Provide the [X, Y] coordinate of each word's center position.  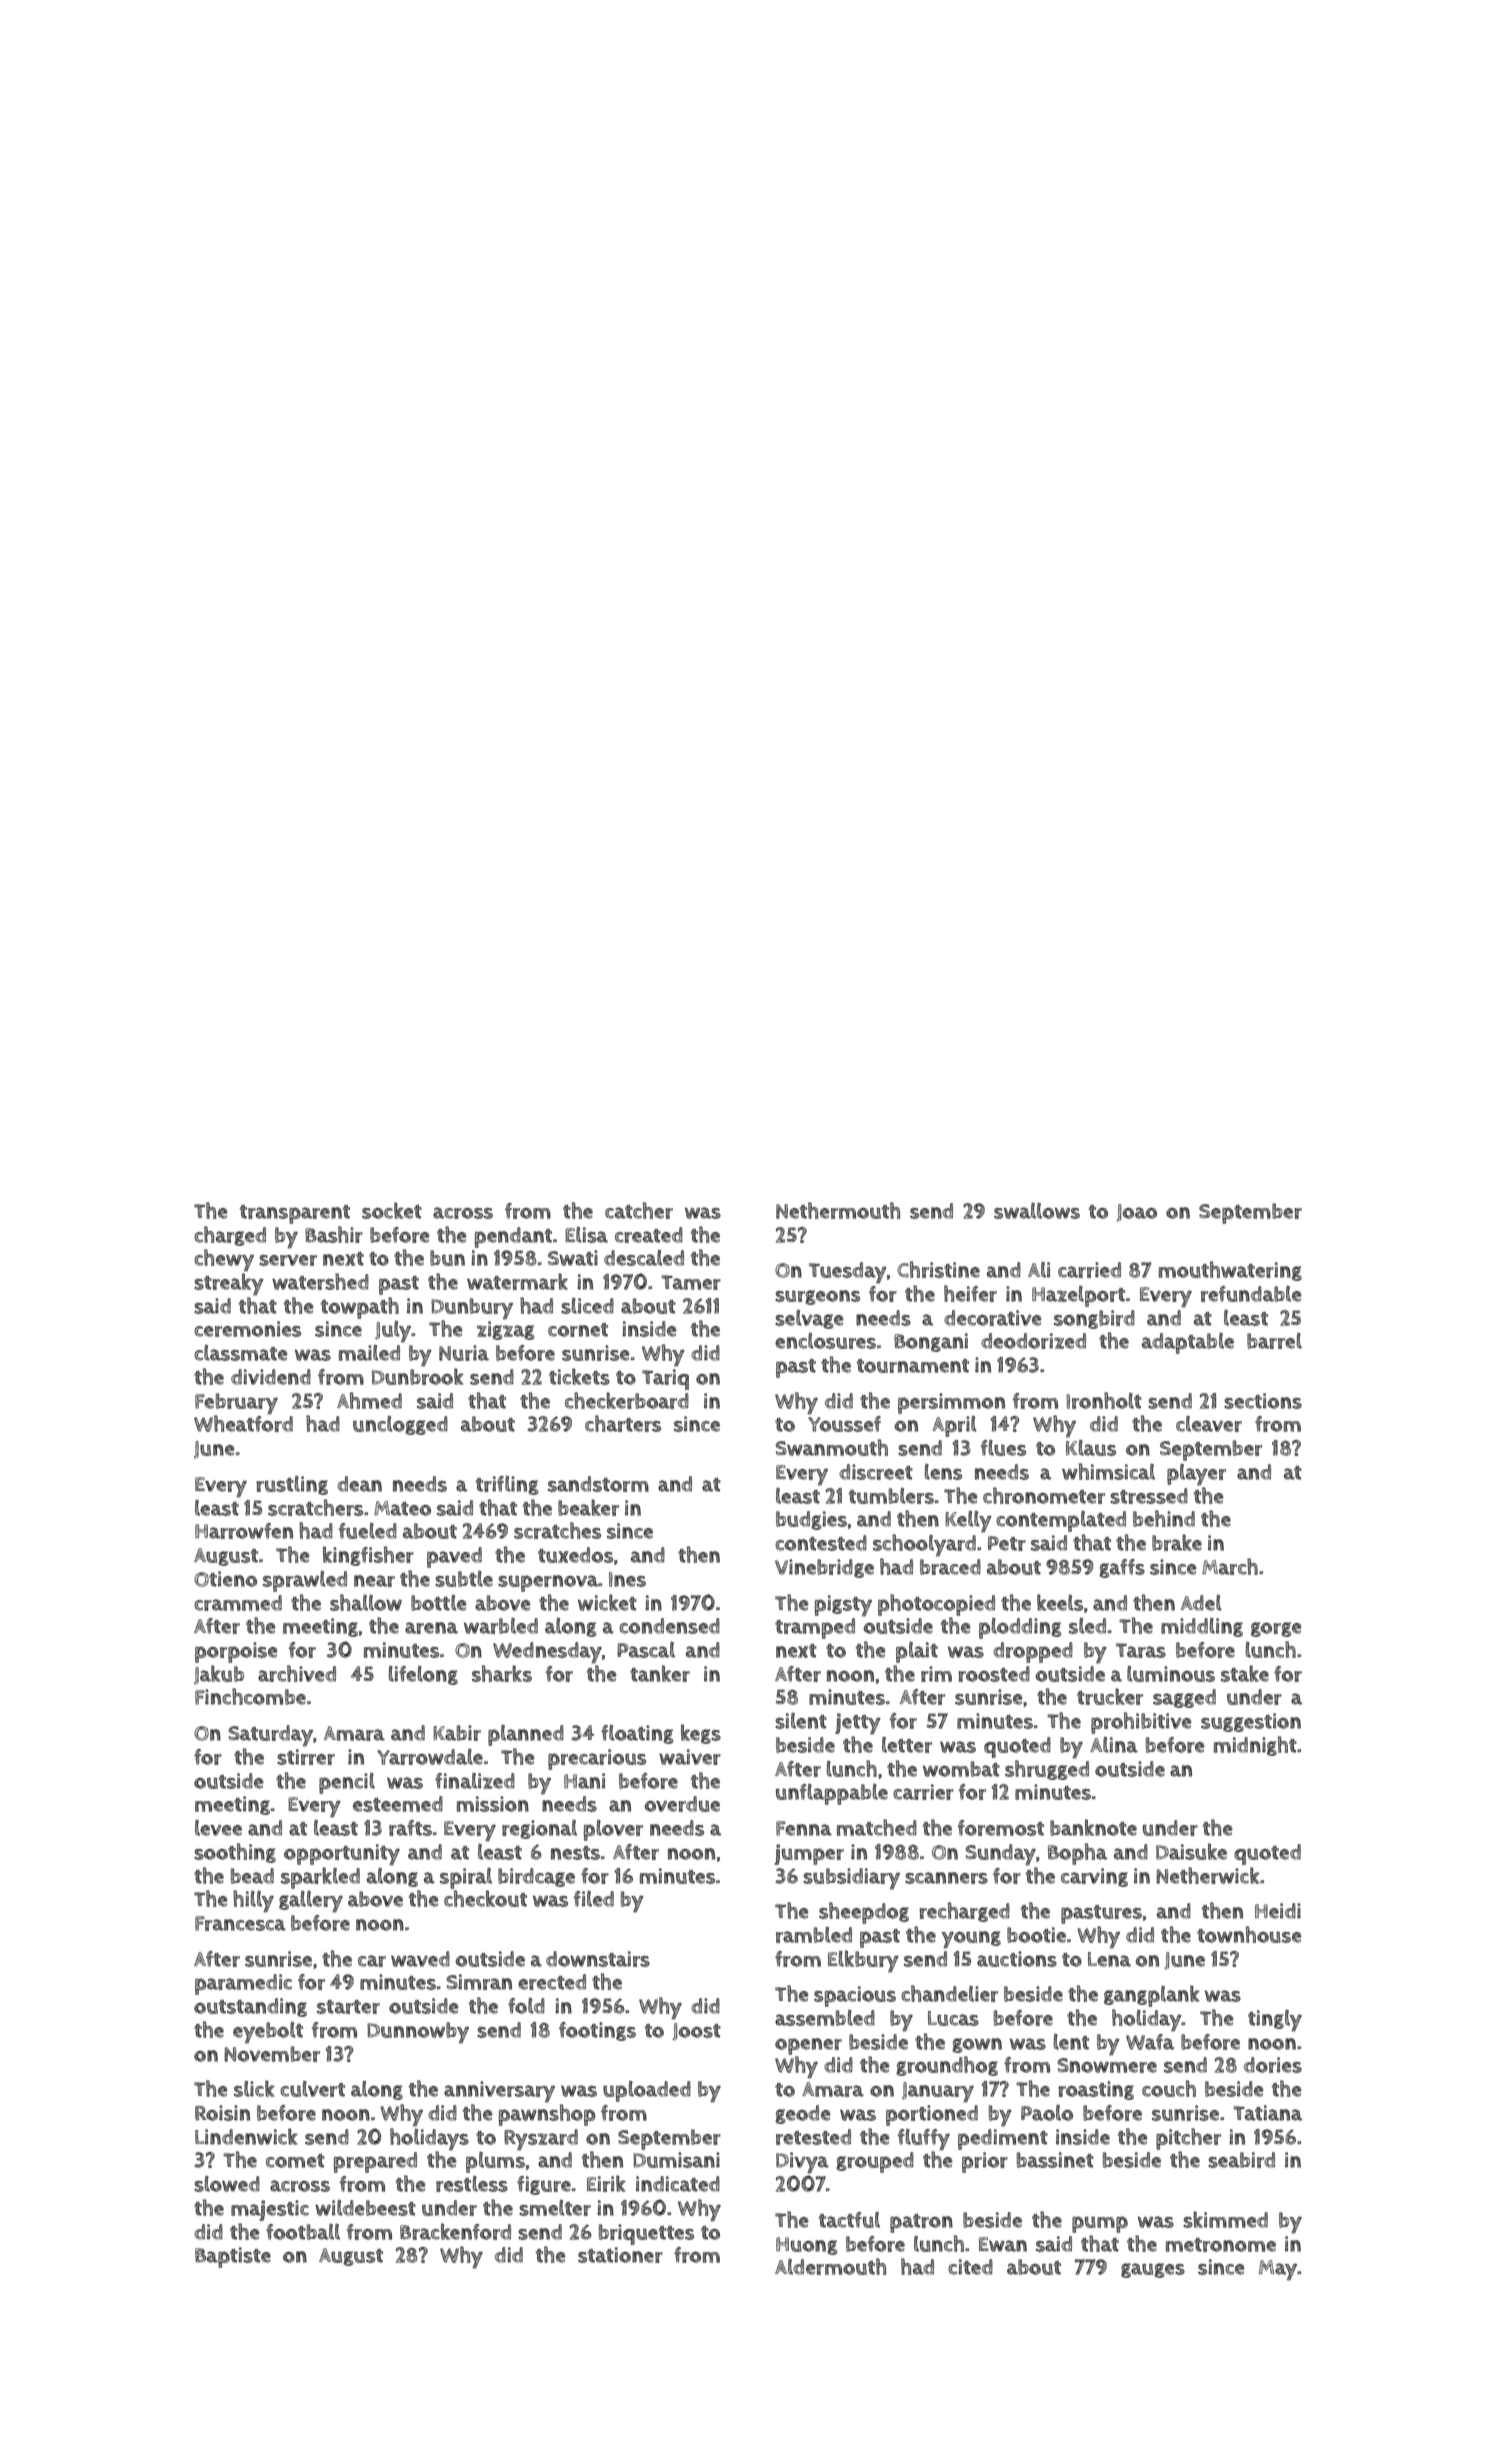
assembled [825, 2018]
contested [821, 1543]
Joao [1137, 1213]
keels [1060, 1602]
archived [297, 1673]
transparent [295, 1214]
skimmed [1225, 2219]
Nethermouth [838, 1210]
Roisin [222, 2113]
